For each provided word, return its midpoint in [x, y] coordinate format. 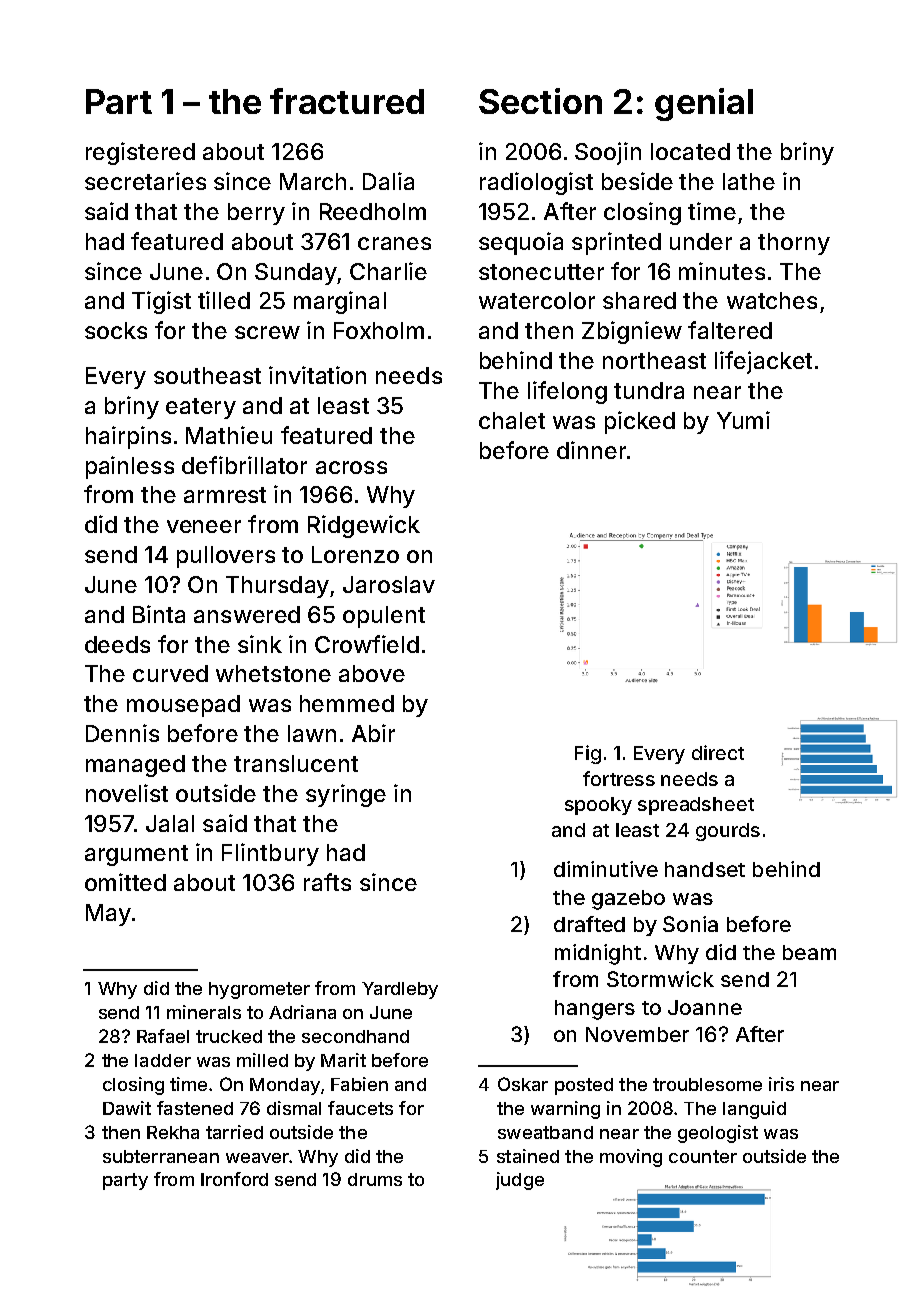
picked [640, 422]
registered [140, 153]
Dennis [122, 733]
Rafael [163, 1036]
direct [718, 752]
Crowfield [367, 644]
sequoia [521, 243]
